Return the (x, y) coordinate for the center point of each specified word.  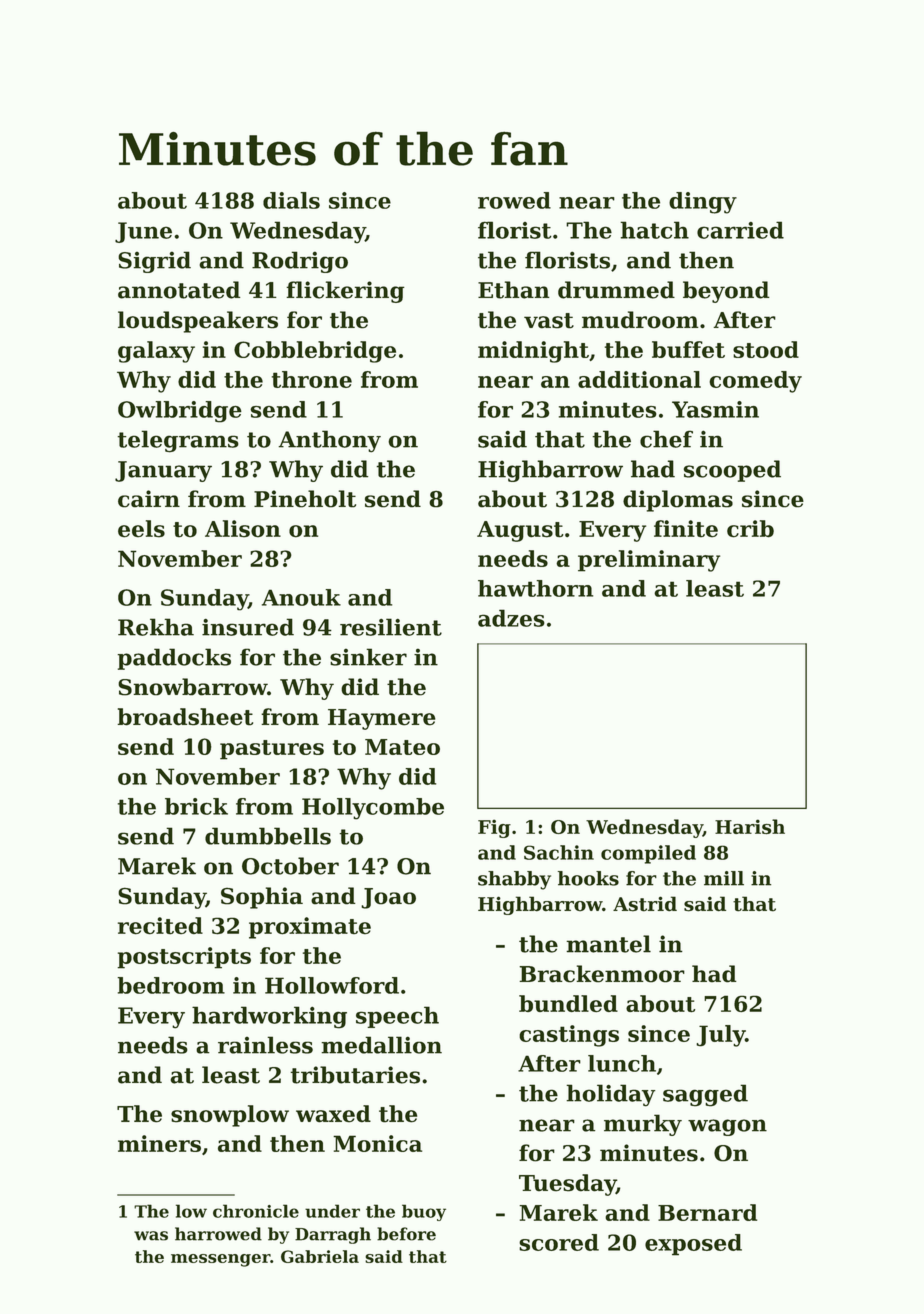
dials (291, 200)
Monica (377, 1143)
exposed (693, 1245)
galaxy (156, 352)
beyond (726, 292)
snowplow (230, 1116)
